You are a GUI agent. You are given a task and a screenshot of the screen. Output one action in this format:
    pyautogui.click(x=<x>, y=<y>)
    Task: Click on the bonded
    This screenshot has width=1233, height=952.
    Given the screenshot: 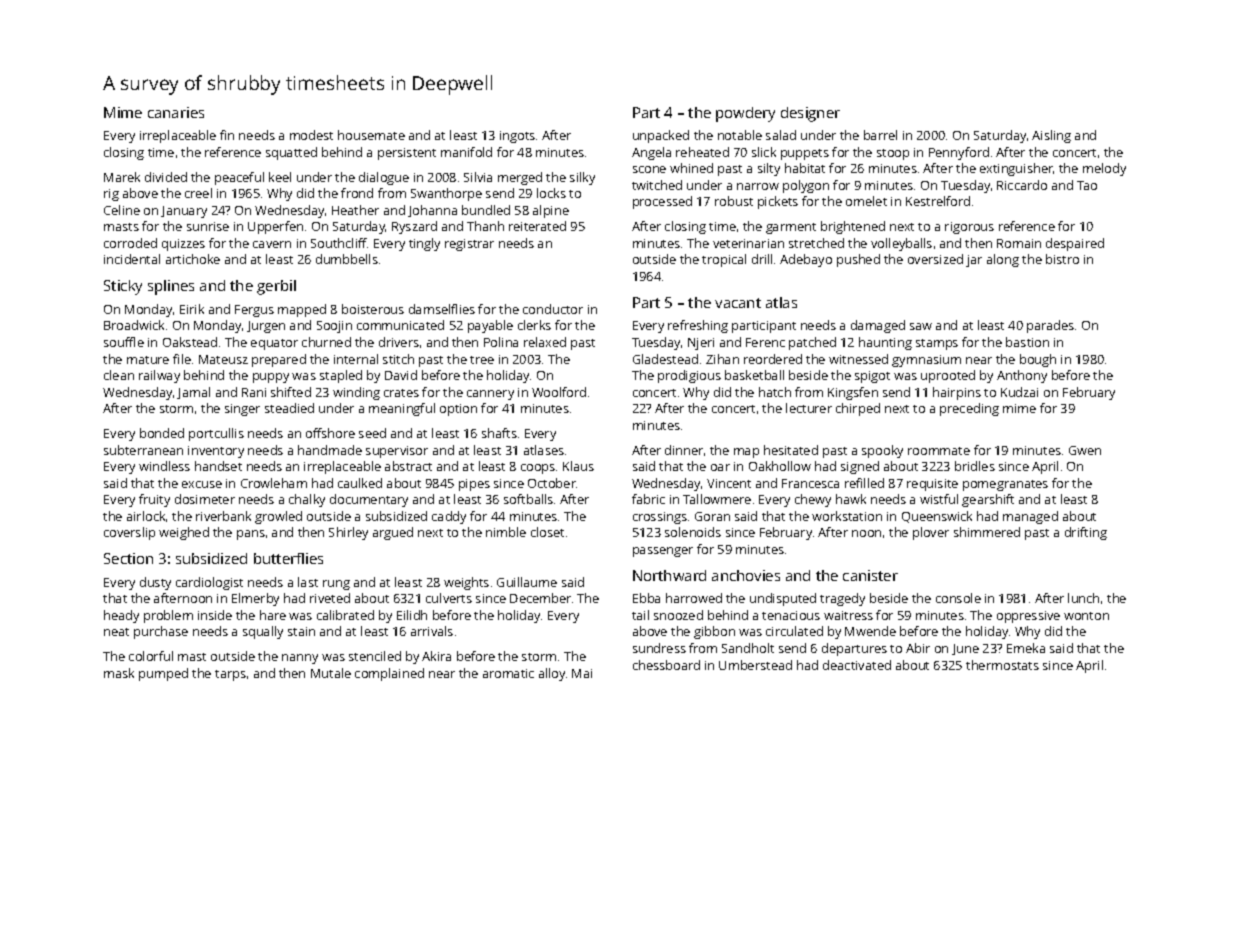 What is the action you would take?
    pyautogui.click(x=162, y=433)
